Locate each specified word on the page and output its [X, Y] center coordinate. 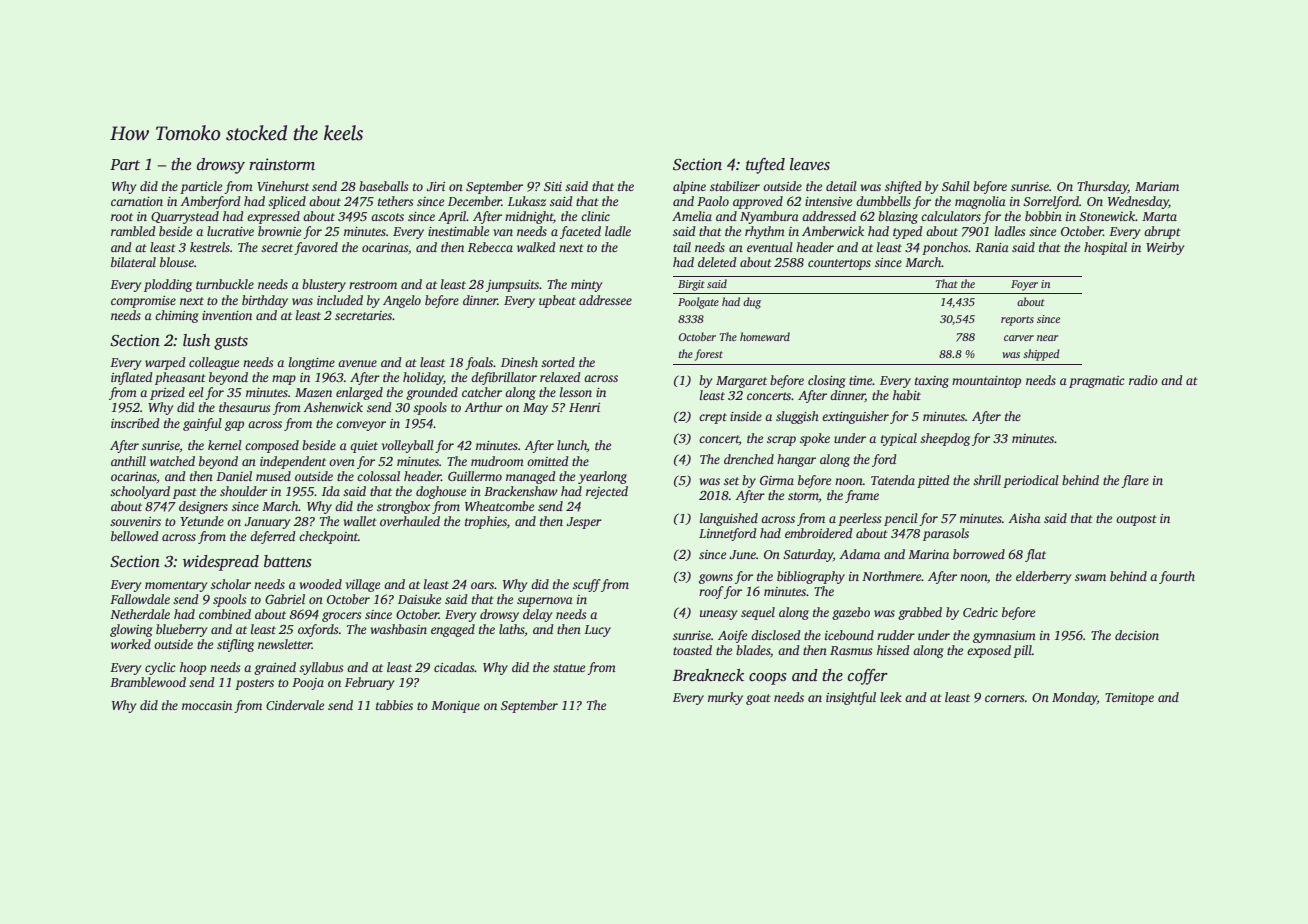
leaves [810, 164]
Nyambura [769, 217]
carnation [137, 201]
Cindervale [295, 705]
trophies [486, 522]
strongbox [403, 507]
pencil [901, 519]
